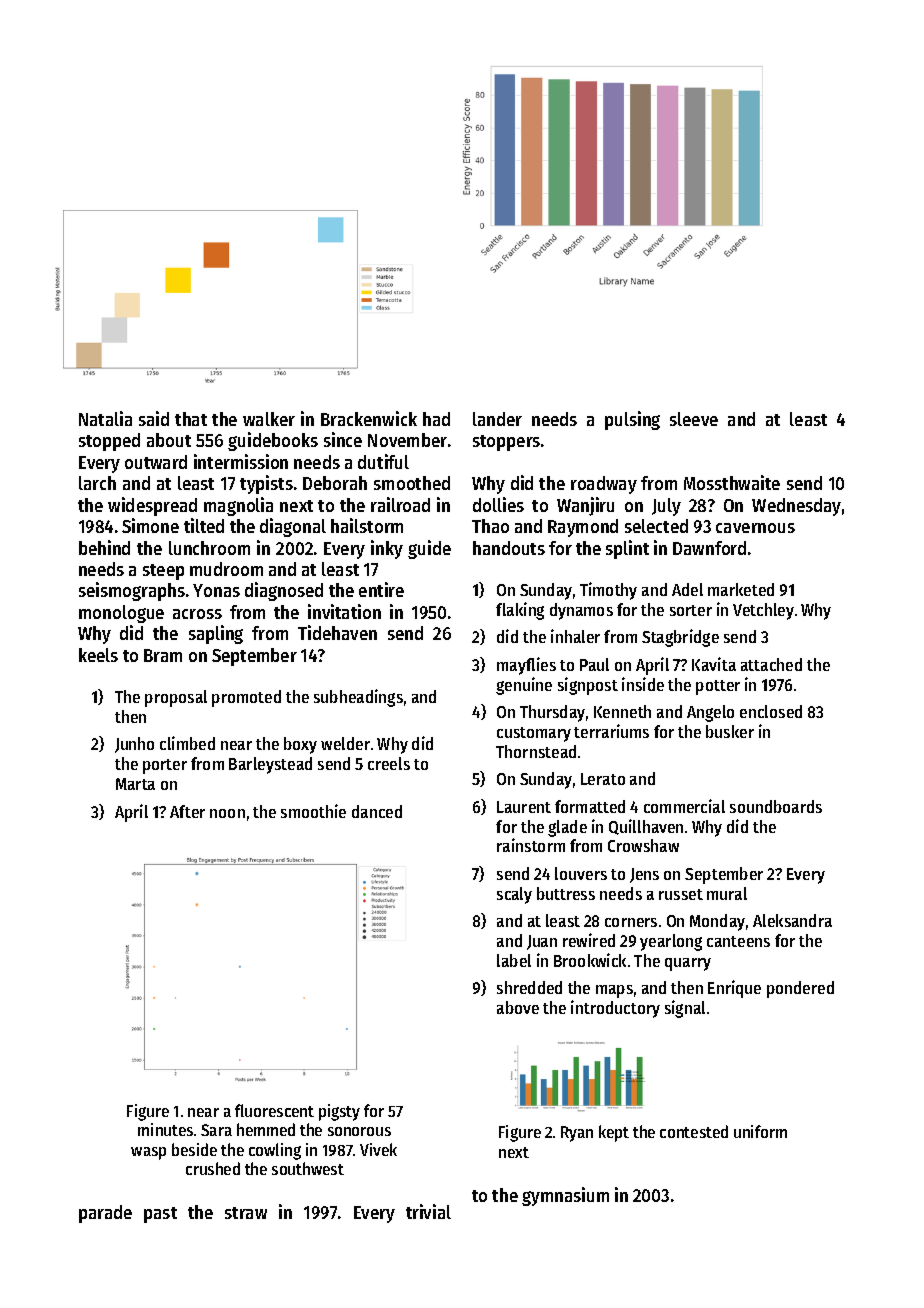 Image resolution: width=924 pixels, height=1308 pixels. Describe the element at coordinates (105, 1214) in the screenshot. I see `parade` at that location.
